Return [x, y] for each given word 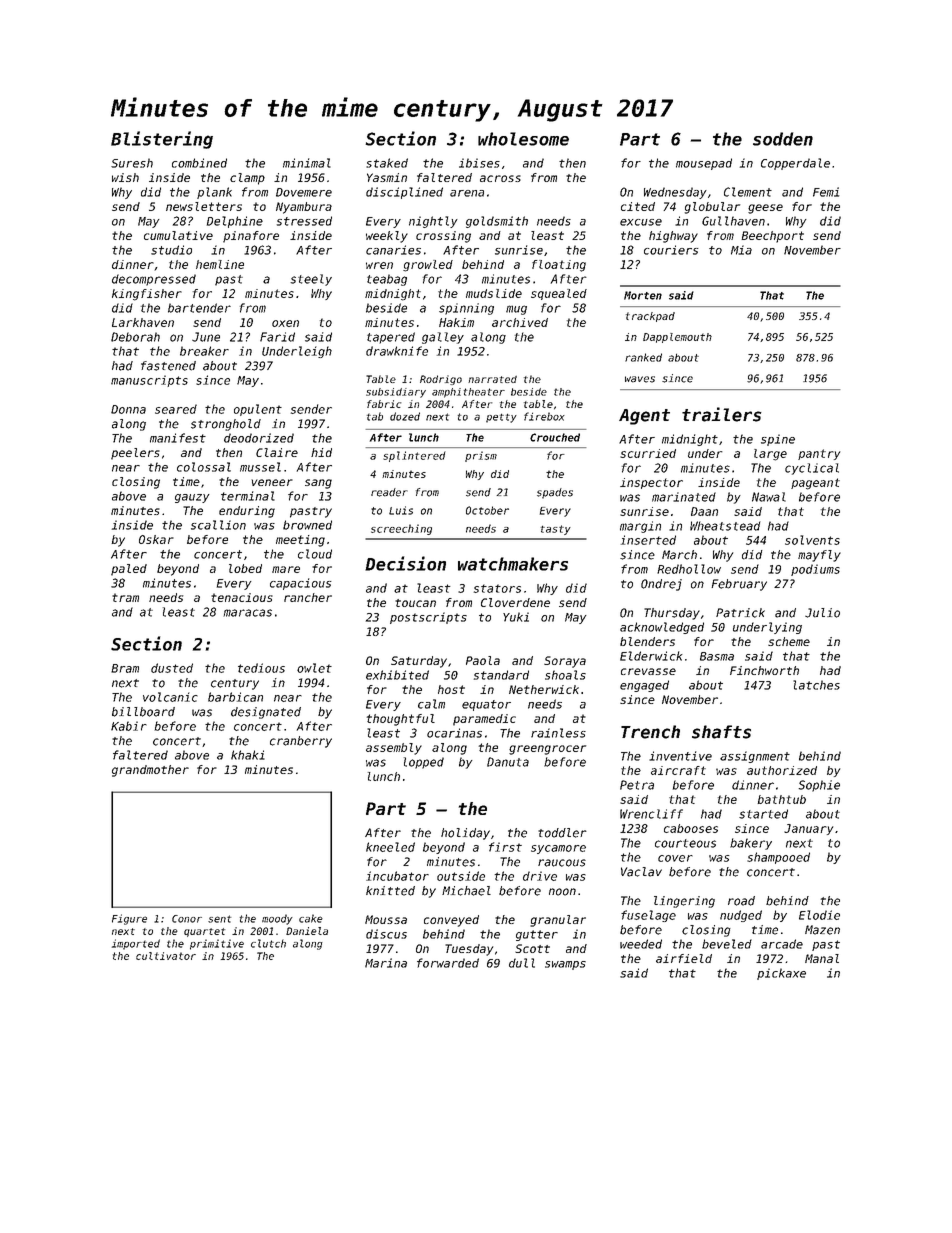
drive [540, 876]
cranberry [301, 742]
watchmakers [513, 564]
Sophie [819, 786]
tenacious [242, 597]
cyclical [812, 469]
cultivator [166, 956]
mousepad [704, 164]
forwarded [448, 963]
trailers [722, 414]
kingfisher [147, 295]
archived [520, 322]
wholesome [523, 139]
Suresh [132, 163]
